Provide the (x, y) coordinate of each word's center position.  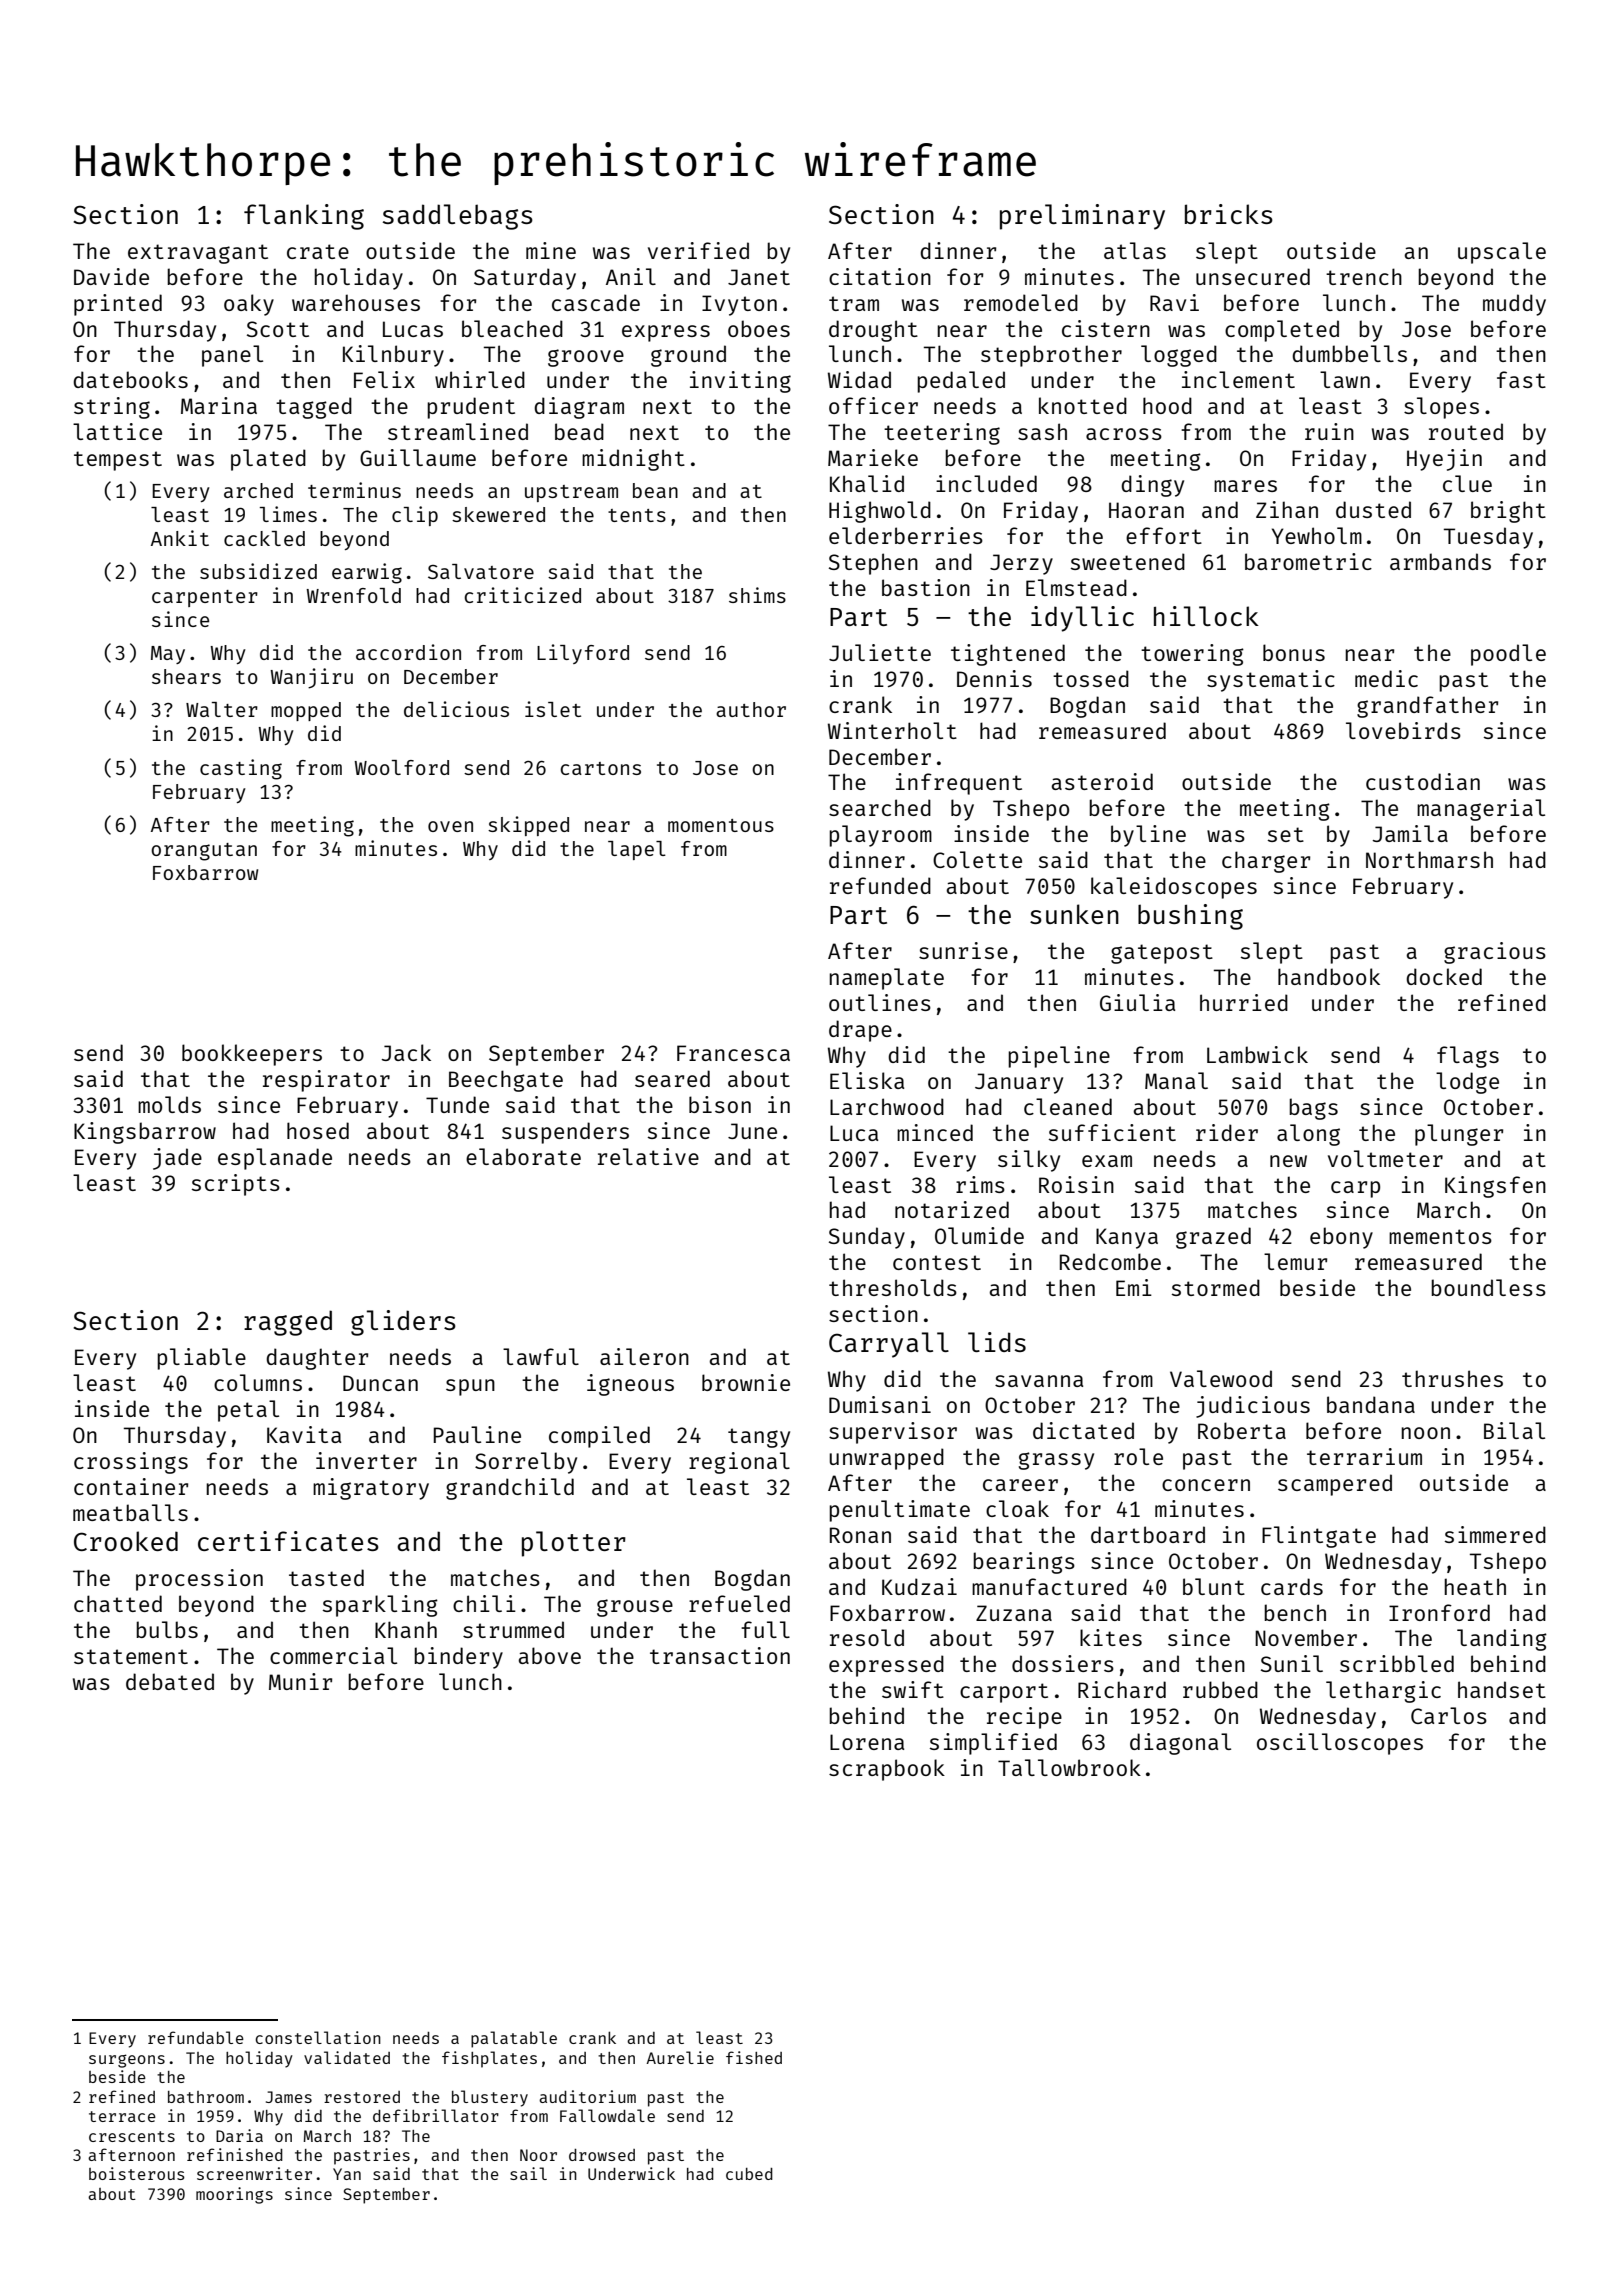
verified (698, 250)
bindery (458, 1658)
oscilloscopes (1340, 1744)
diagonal (1180, 1744)
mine (551, 250)
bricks (1229, 214)
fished (754, 2057)
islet (553, 709)
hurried (1244, 1002)
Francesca (733, 1053)
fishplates (489, 2059)
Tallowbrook (1069, 1767)
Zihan (1287, 509)
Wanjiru (311, 678)
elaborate (523, 1156)
